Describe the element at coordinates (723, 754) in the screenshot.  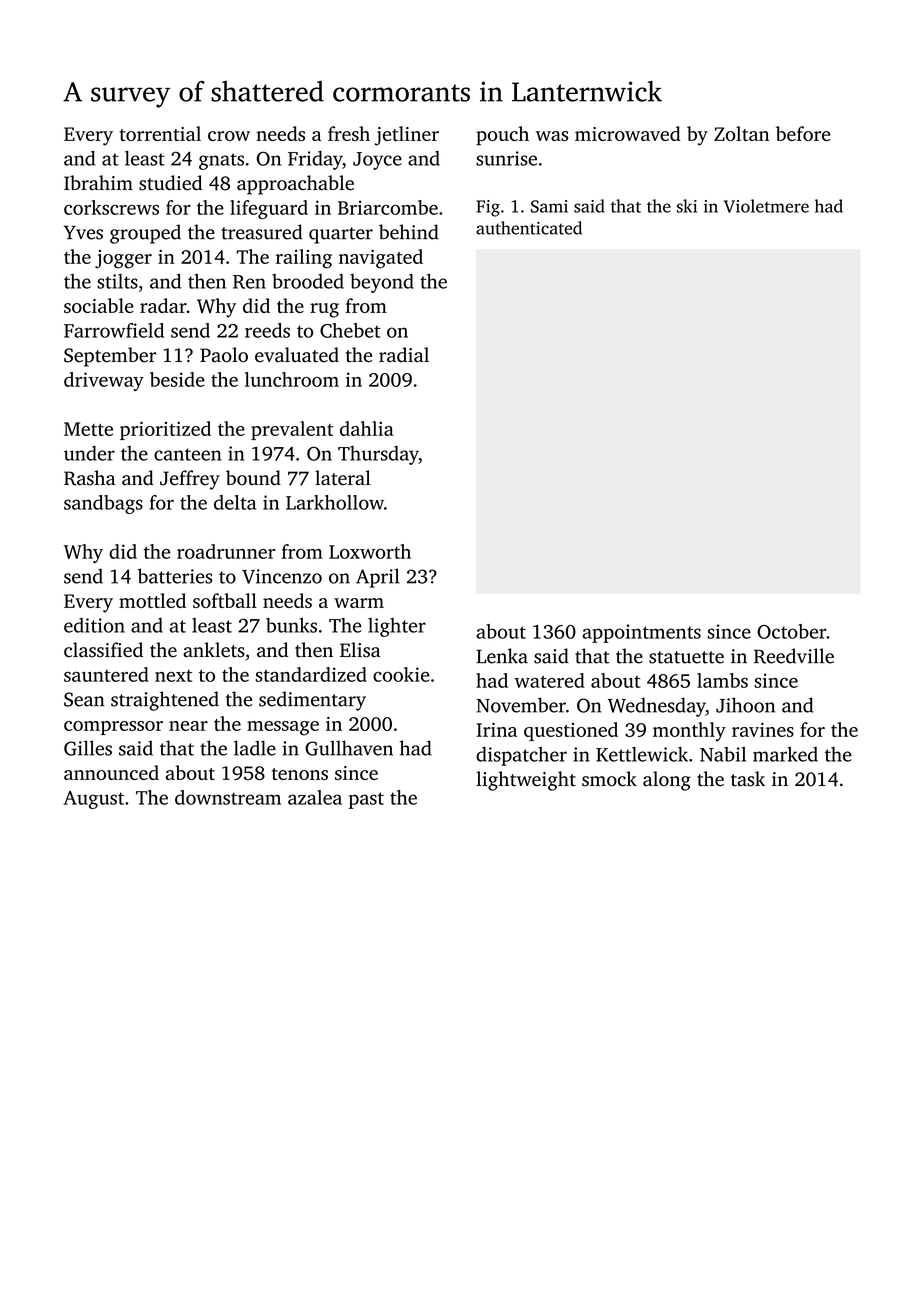
I see `Nabil` at that location.
